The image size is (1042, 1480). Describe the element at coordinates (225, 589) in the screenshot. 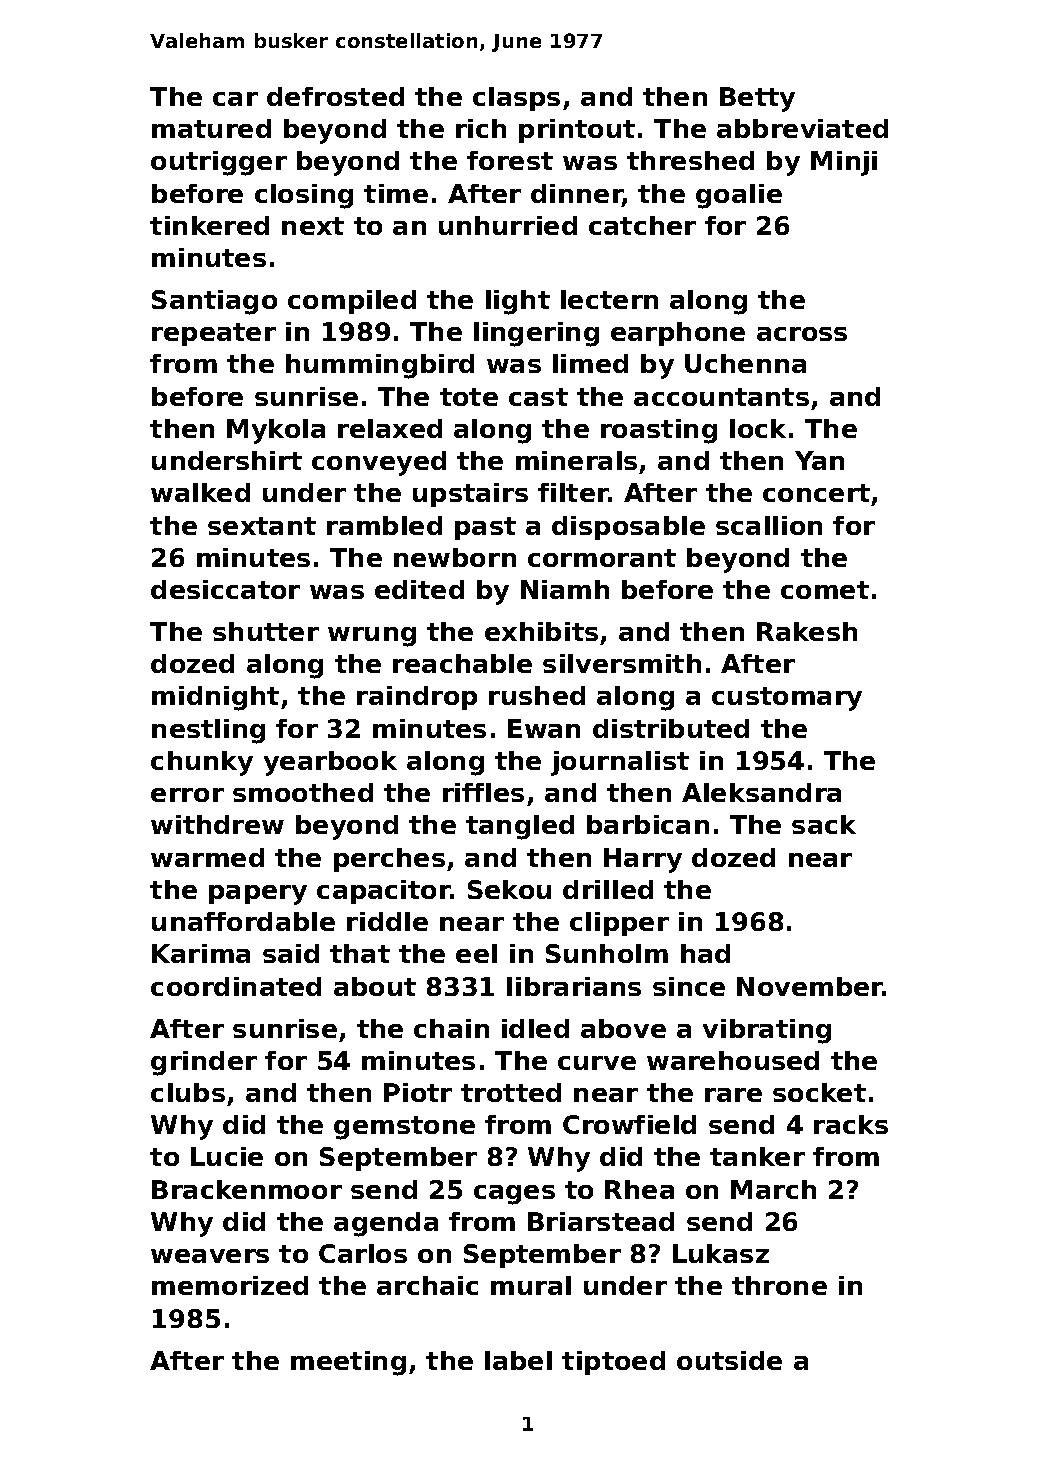

I see `desiccator` at that location.
